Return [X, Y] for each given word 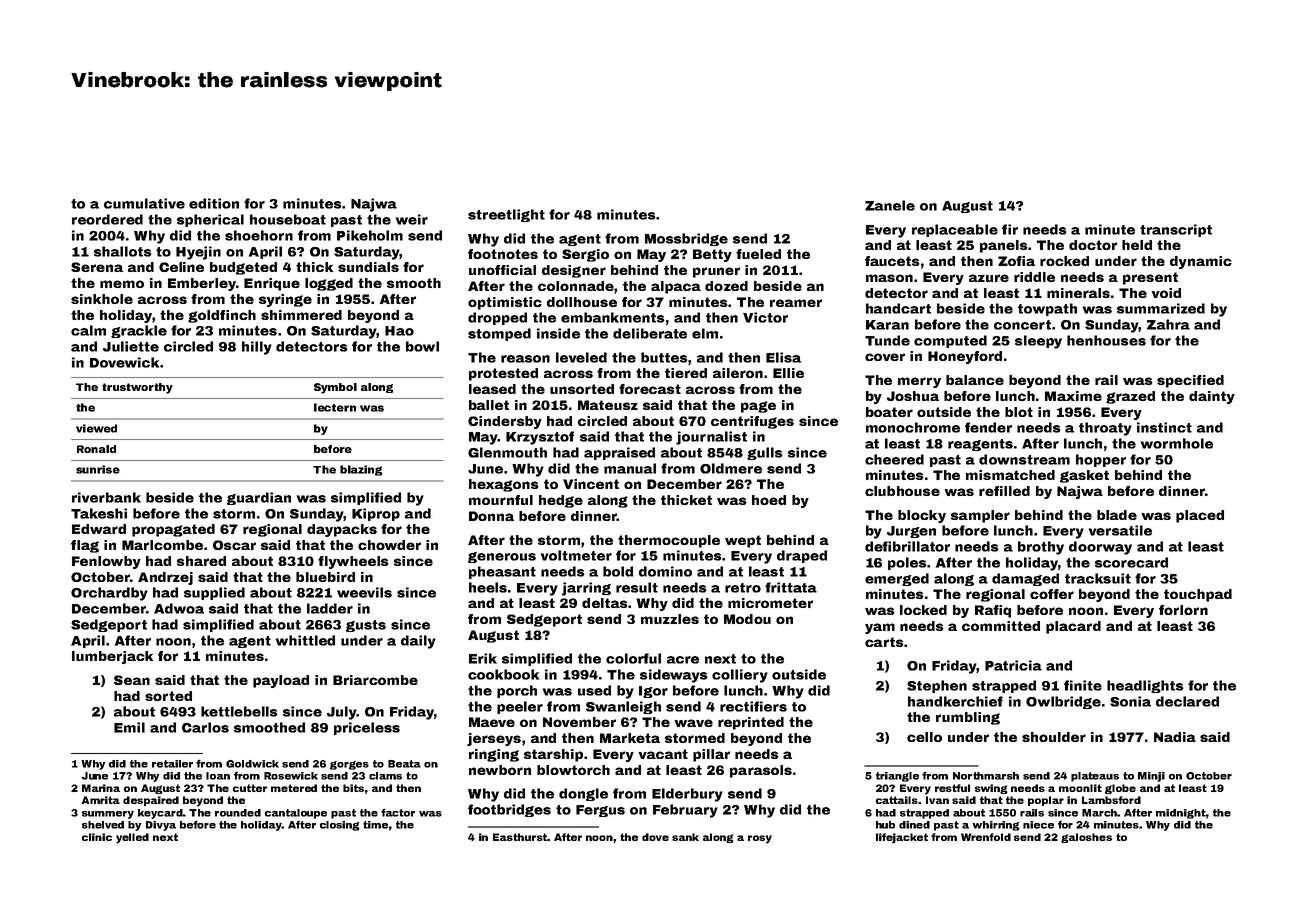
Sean [132, 680]
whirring [996, 826]
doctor [1093, 245]
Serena [97, 267]
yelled [132, 838]
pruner [716, 272]
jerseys [494, 739]
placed [1200, 516]
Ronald [96, 449]
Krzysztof [540, 438]
